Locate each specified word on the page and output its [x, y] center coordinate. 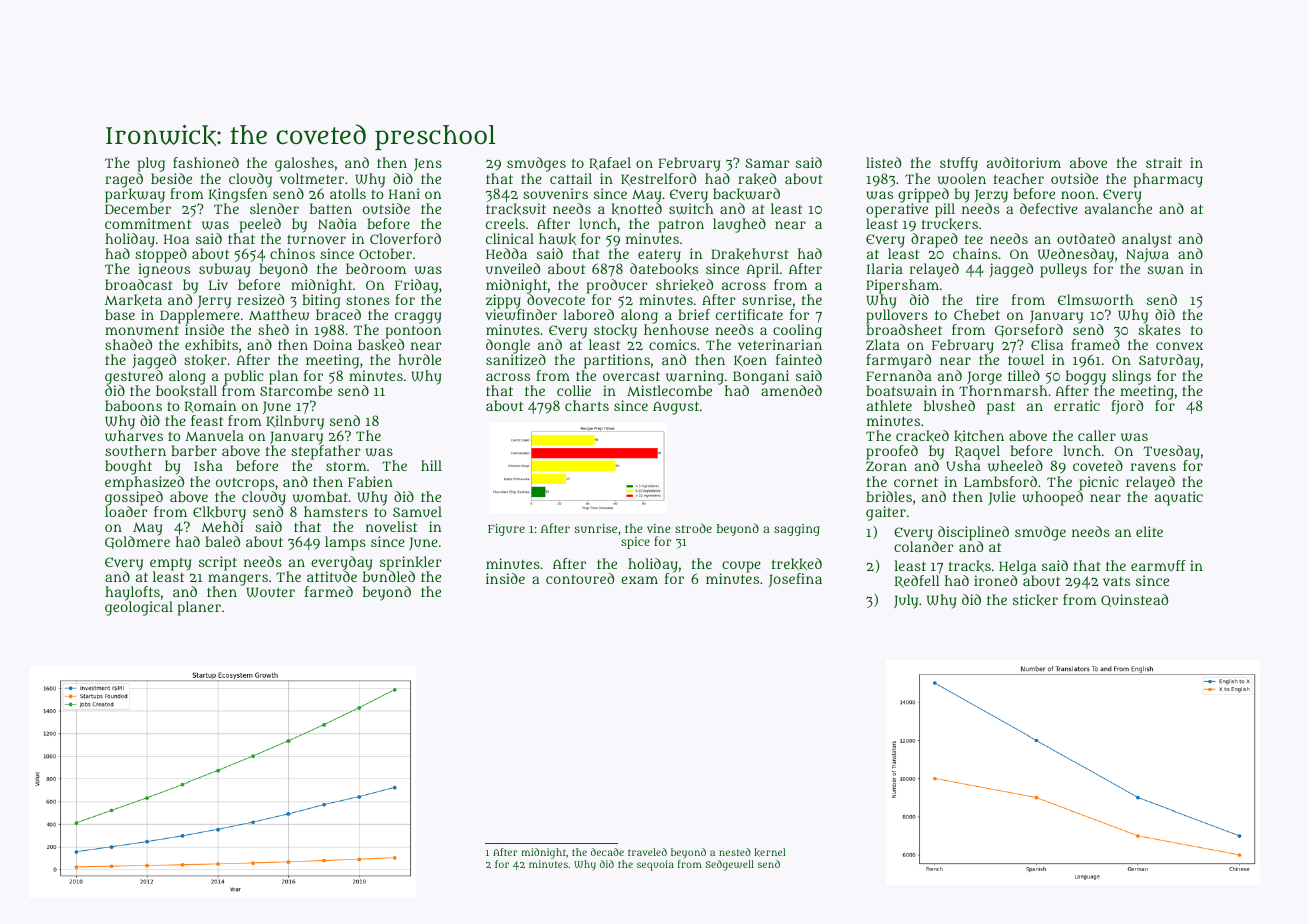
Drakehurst [750, 254]
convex [1179, 346]
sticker [1035, 600]
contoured [580, 578]
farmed [329, 591]
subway [224, 271]
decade [607, 852]
